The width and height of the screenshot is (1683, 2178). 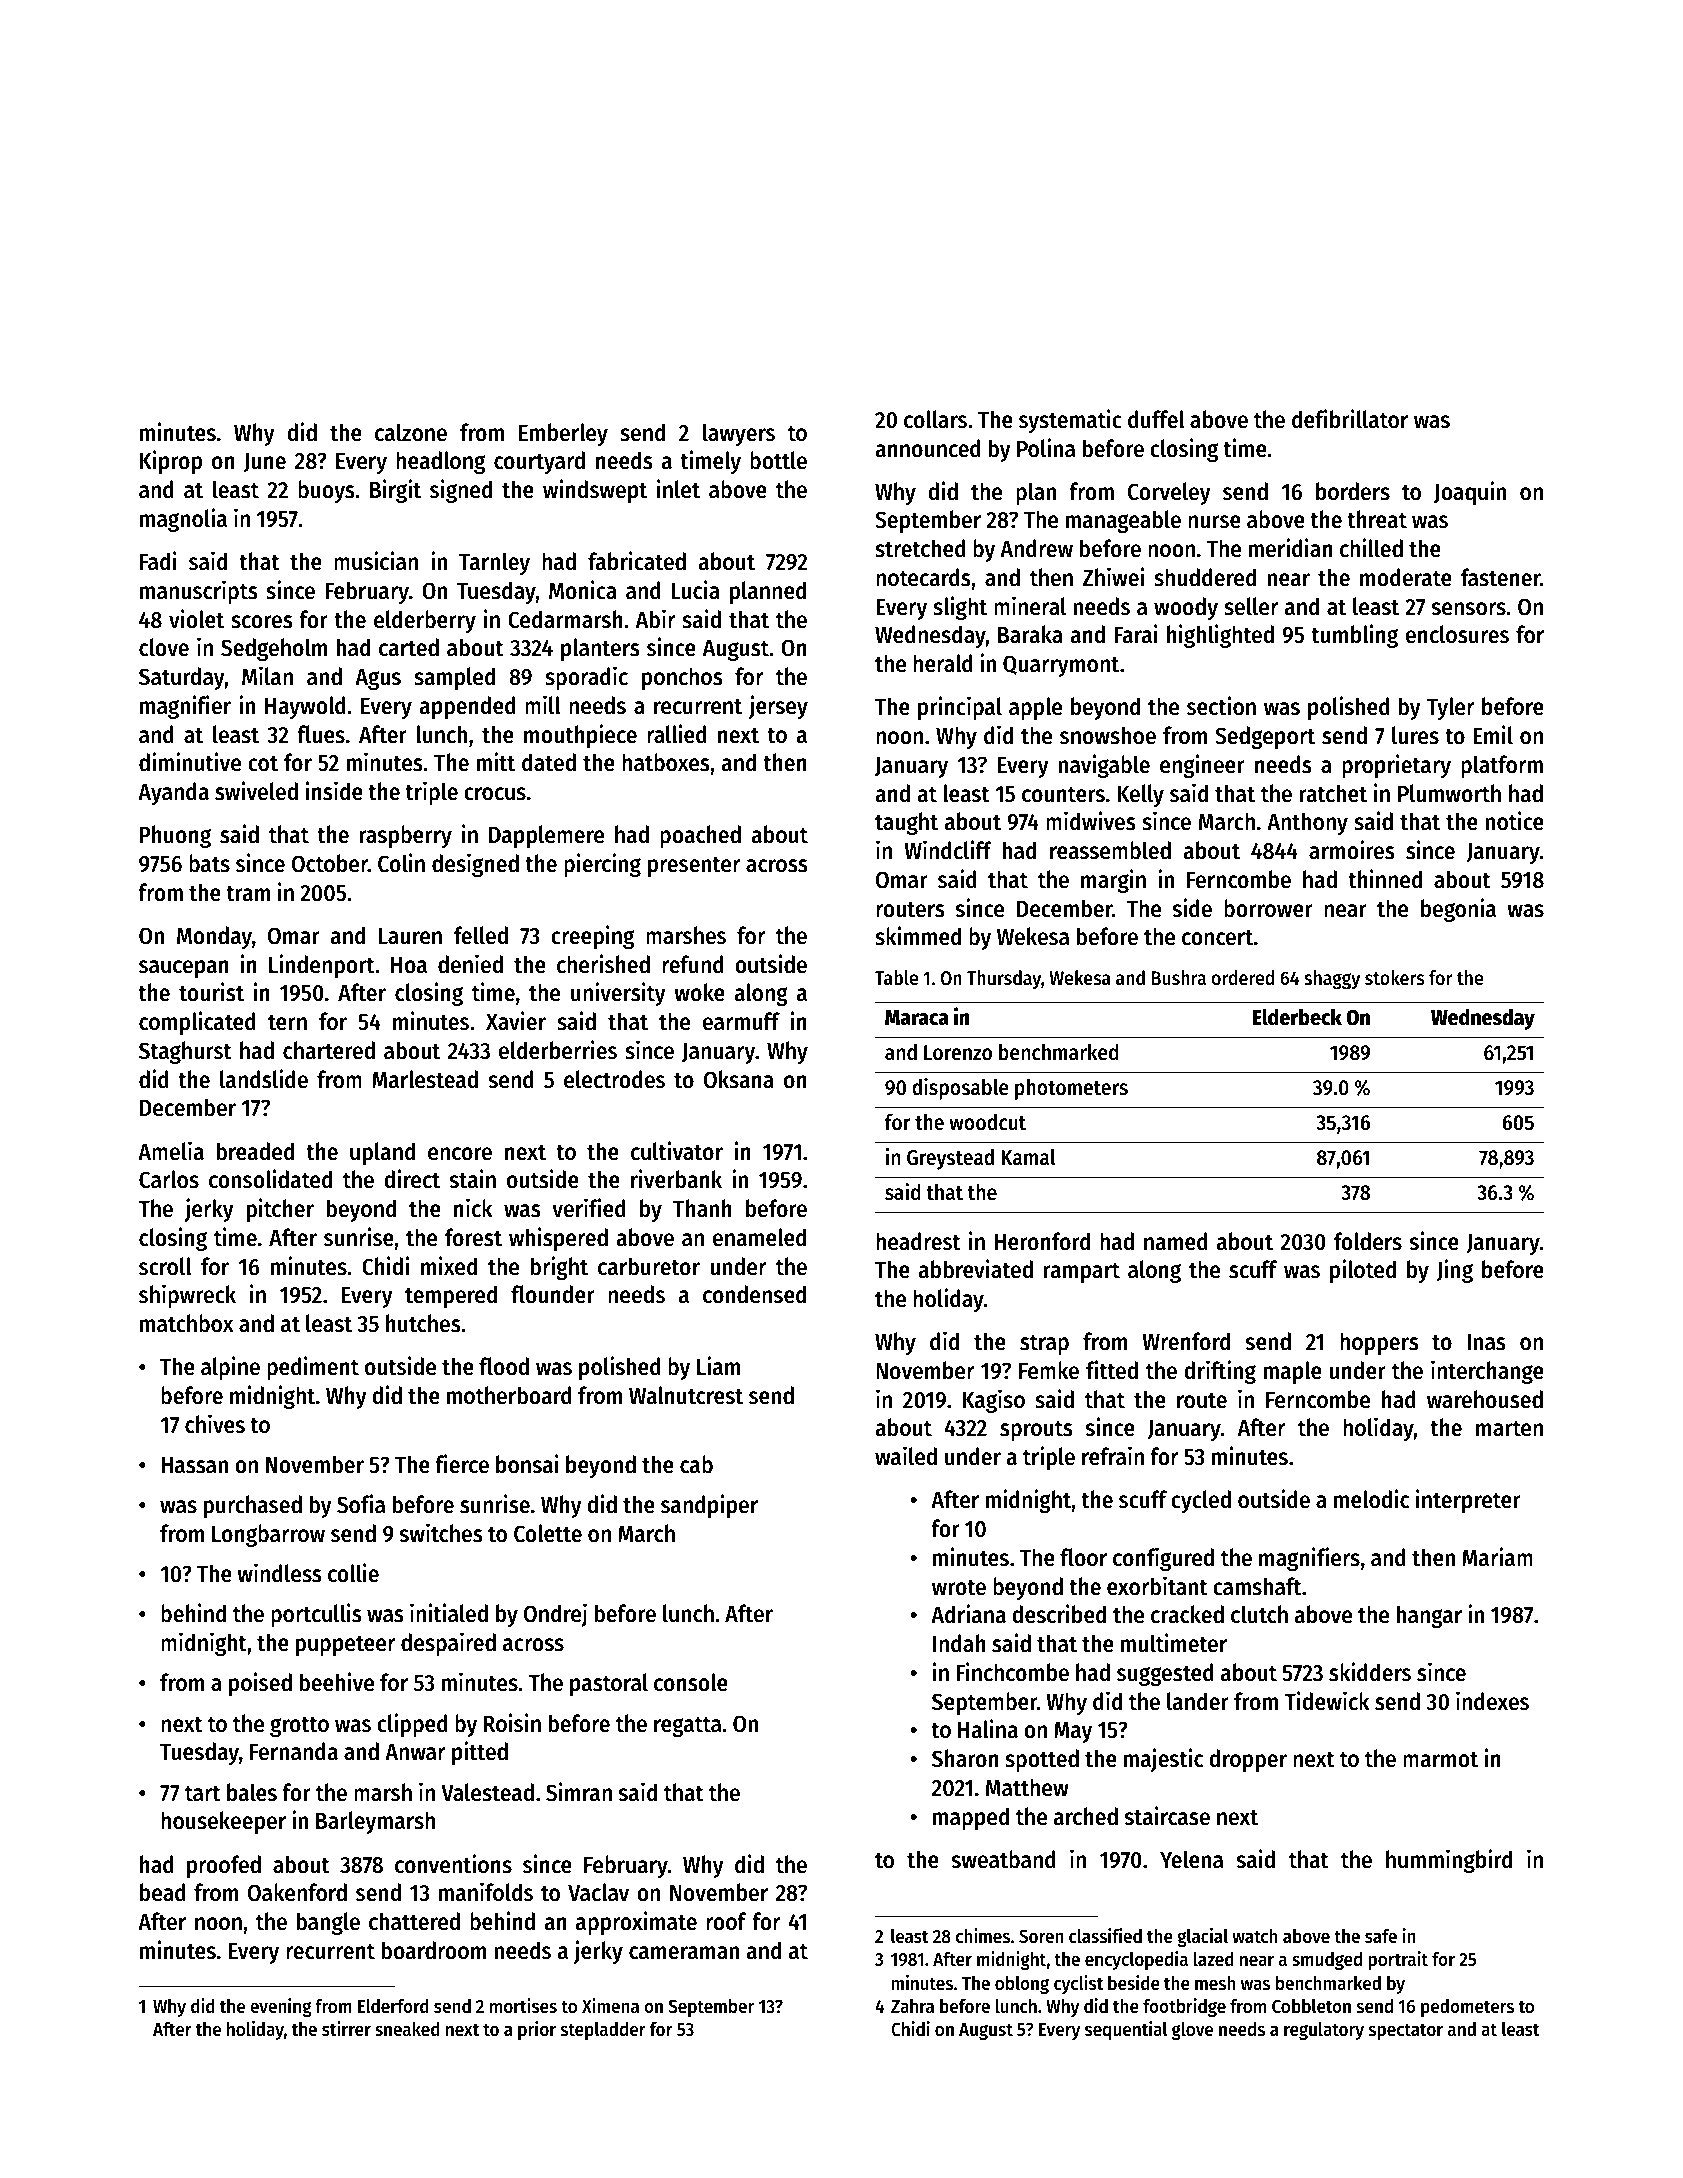 What do you see at coordinates (467, 707) in the screenshot?
I see `appended` at bounding box center [467, 707].
